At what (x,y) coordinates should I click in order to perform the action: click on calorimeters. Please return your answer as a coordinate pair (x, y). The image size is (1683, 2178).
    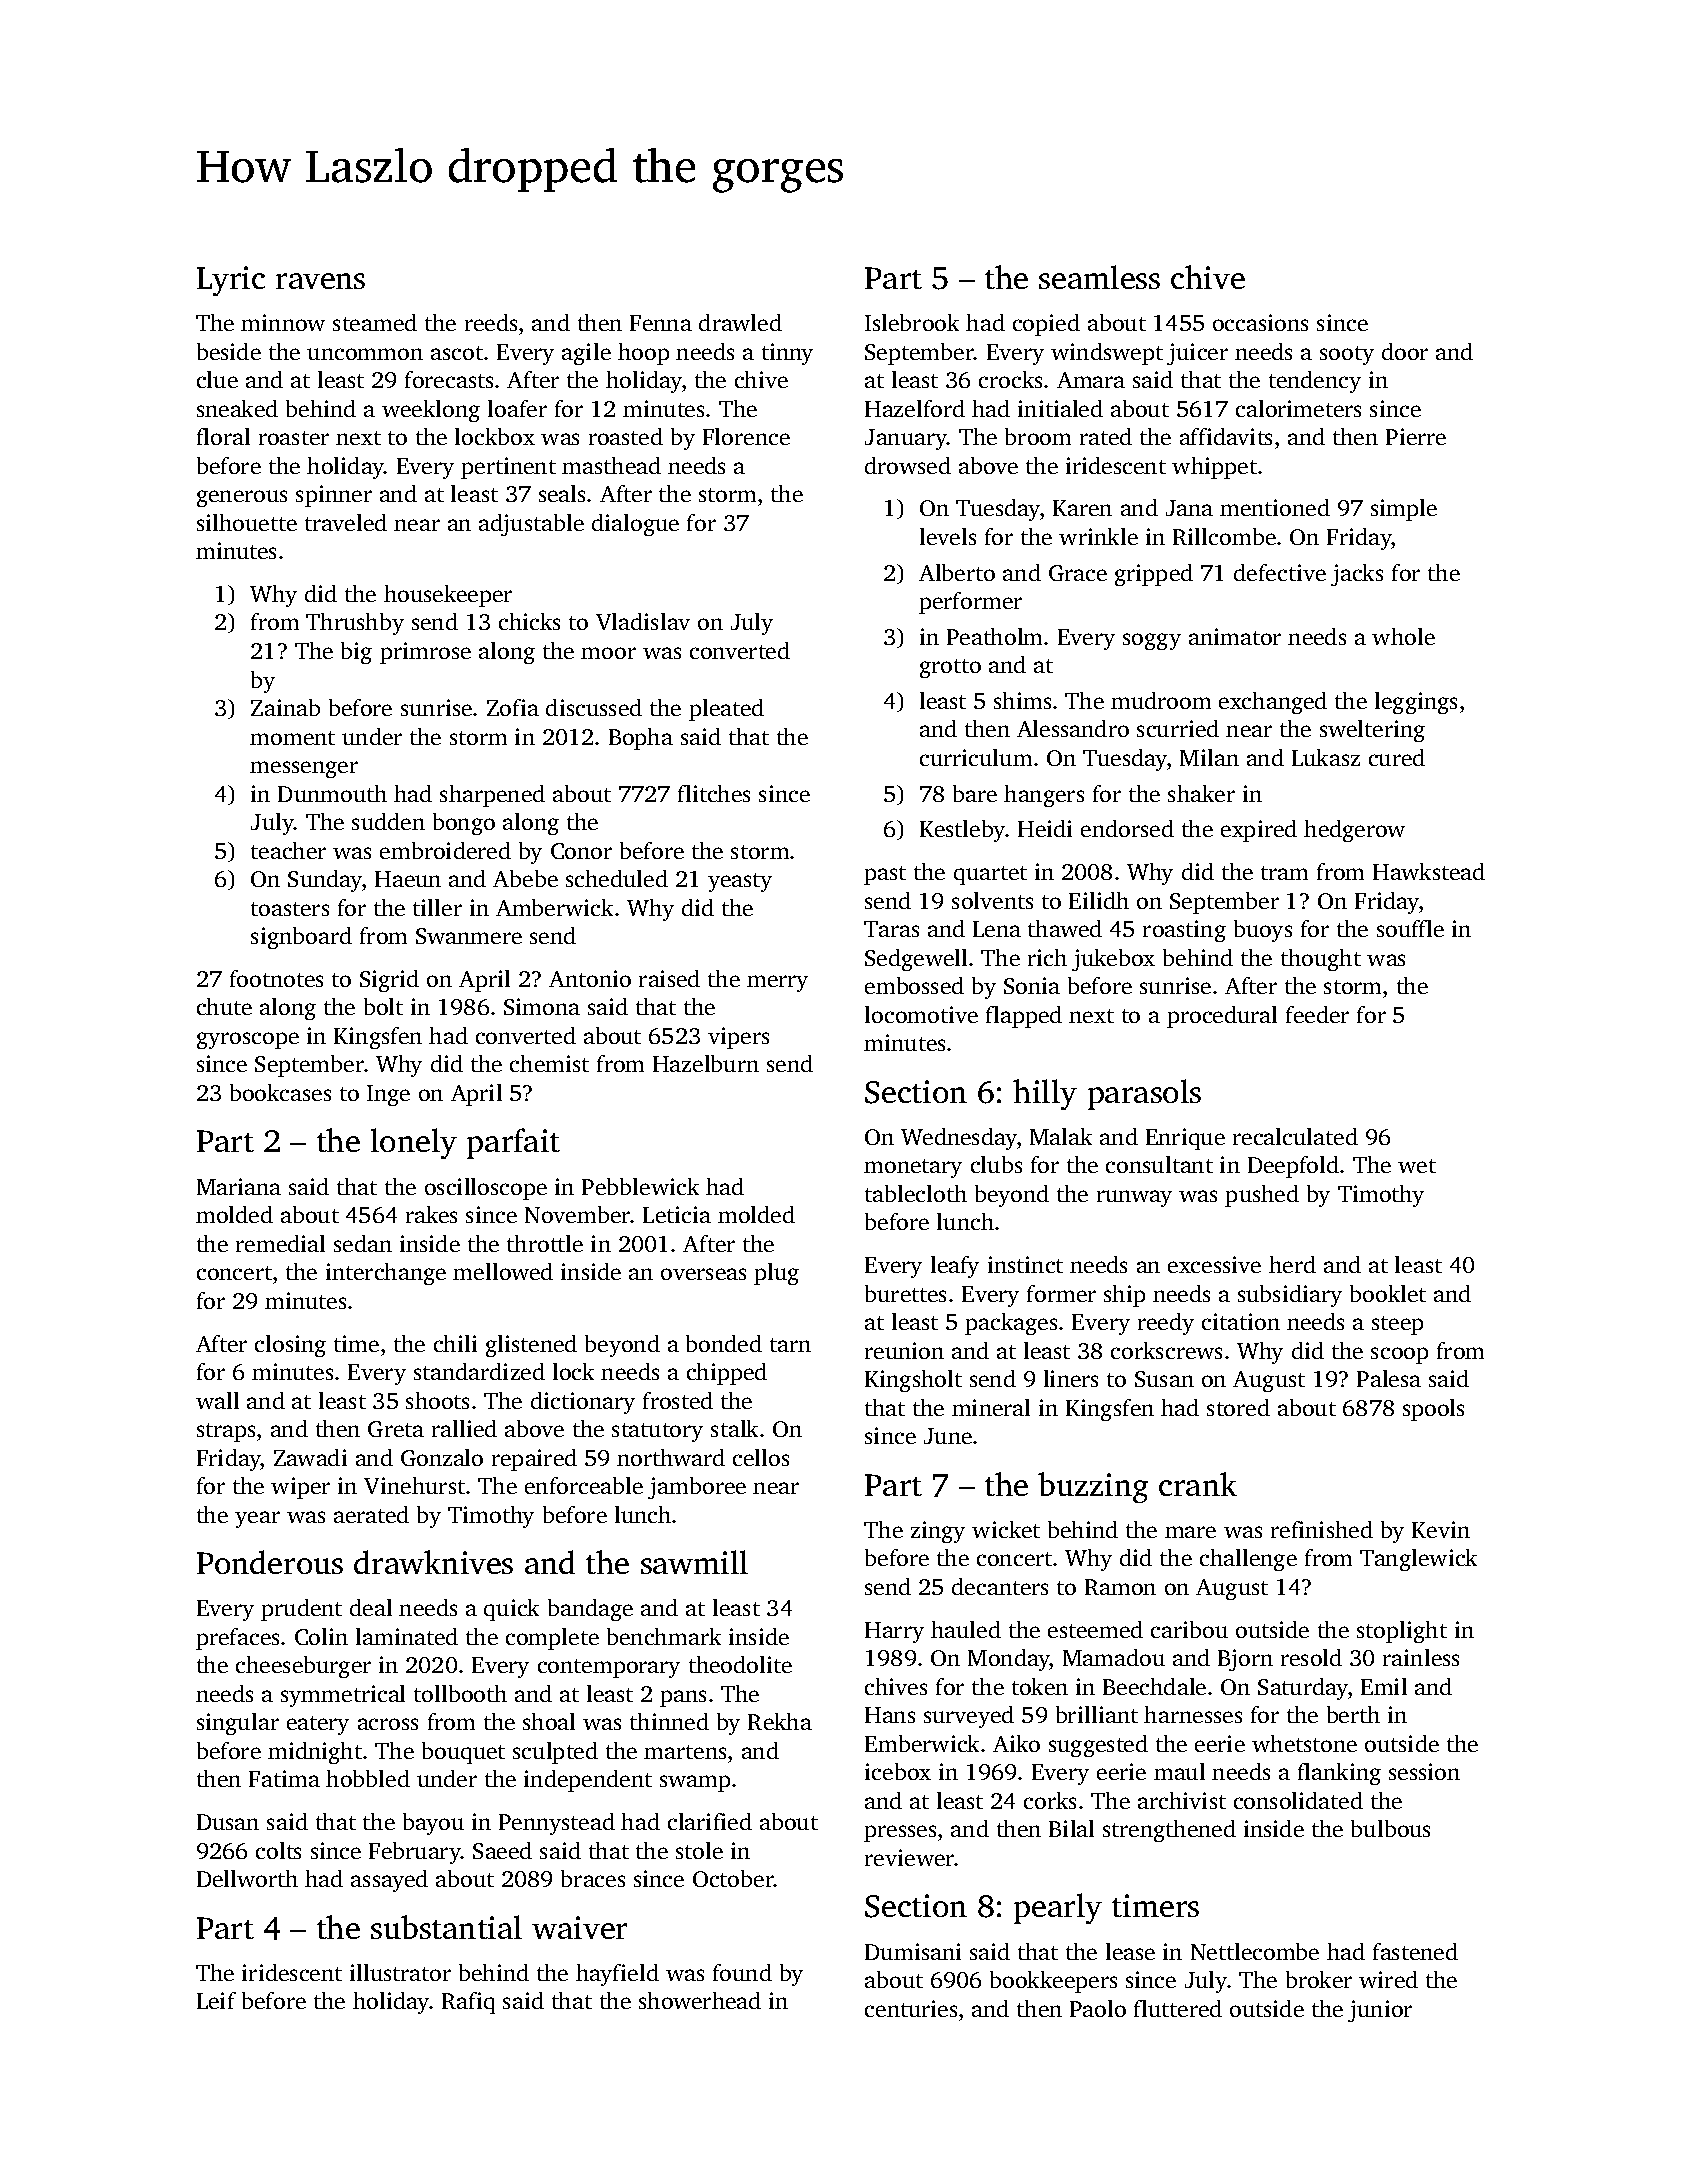
    Looking at the image, I should click on (1298, 408).
